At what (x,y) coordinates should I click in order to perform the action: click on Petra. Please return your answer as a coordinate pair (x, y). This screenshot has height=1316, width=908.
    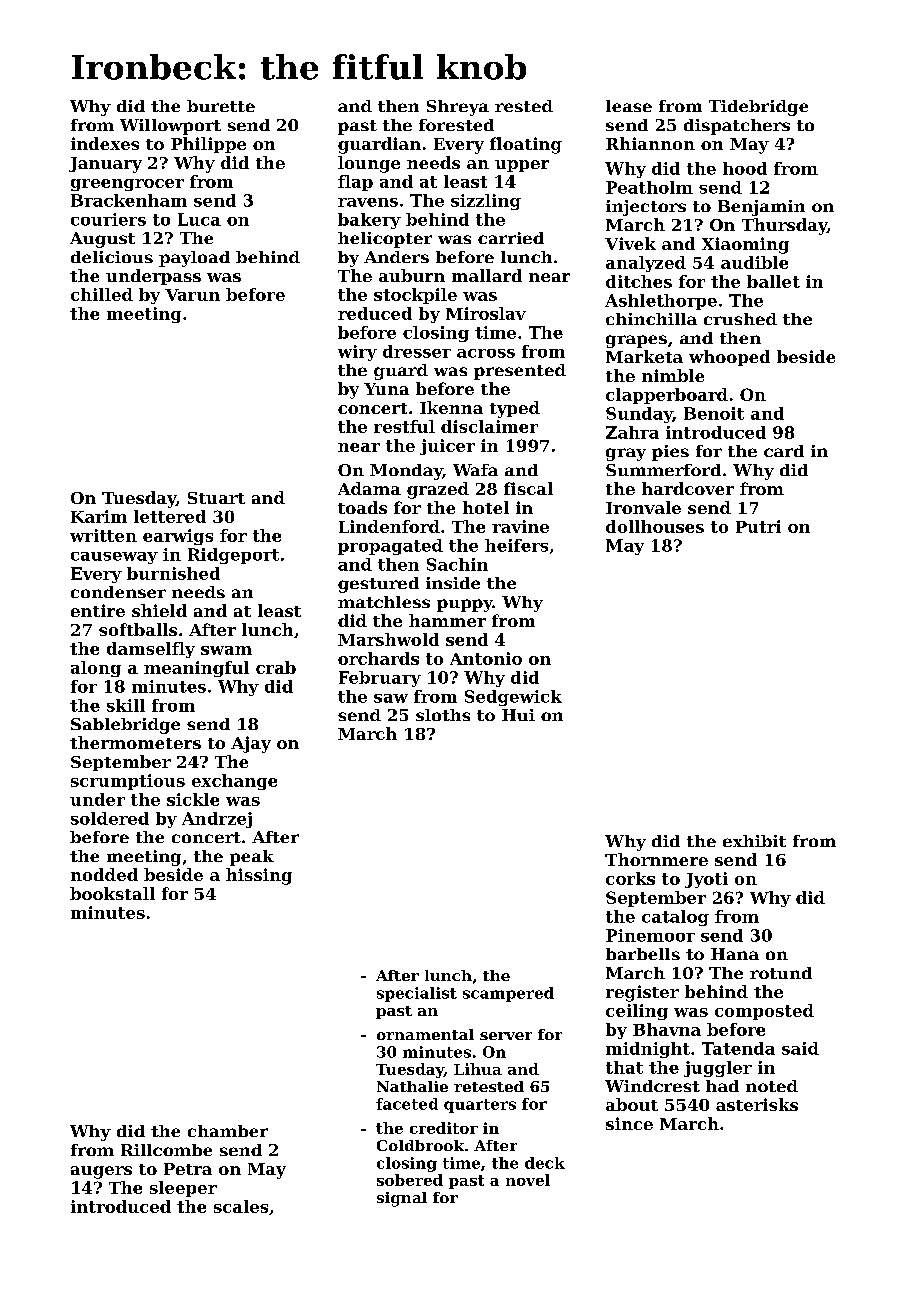
    Looking at the image, I should click on (188, 1169).
